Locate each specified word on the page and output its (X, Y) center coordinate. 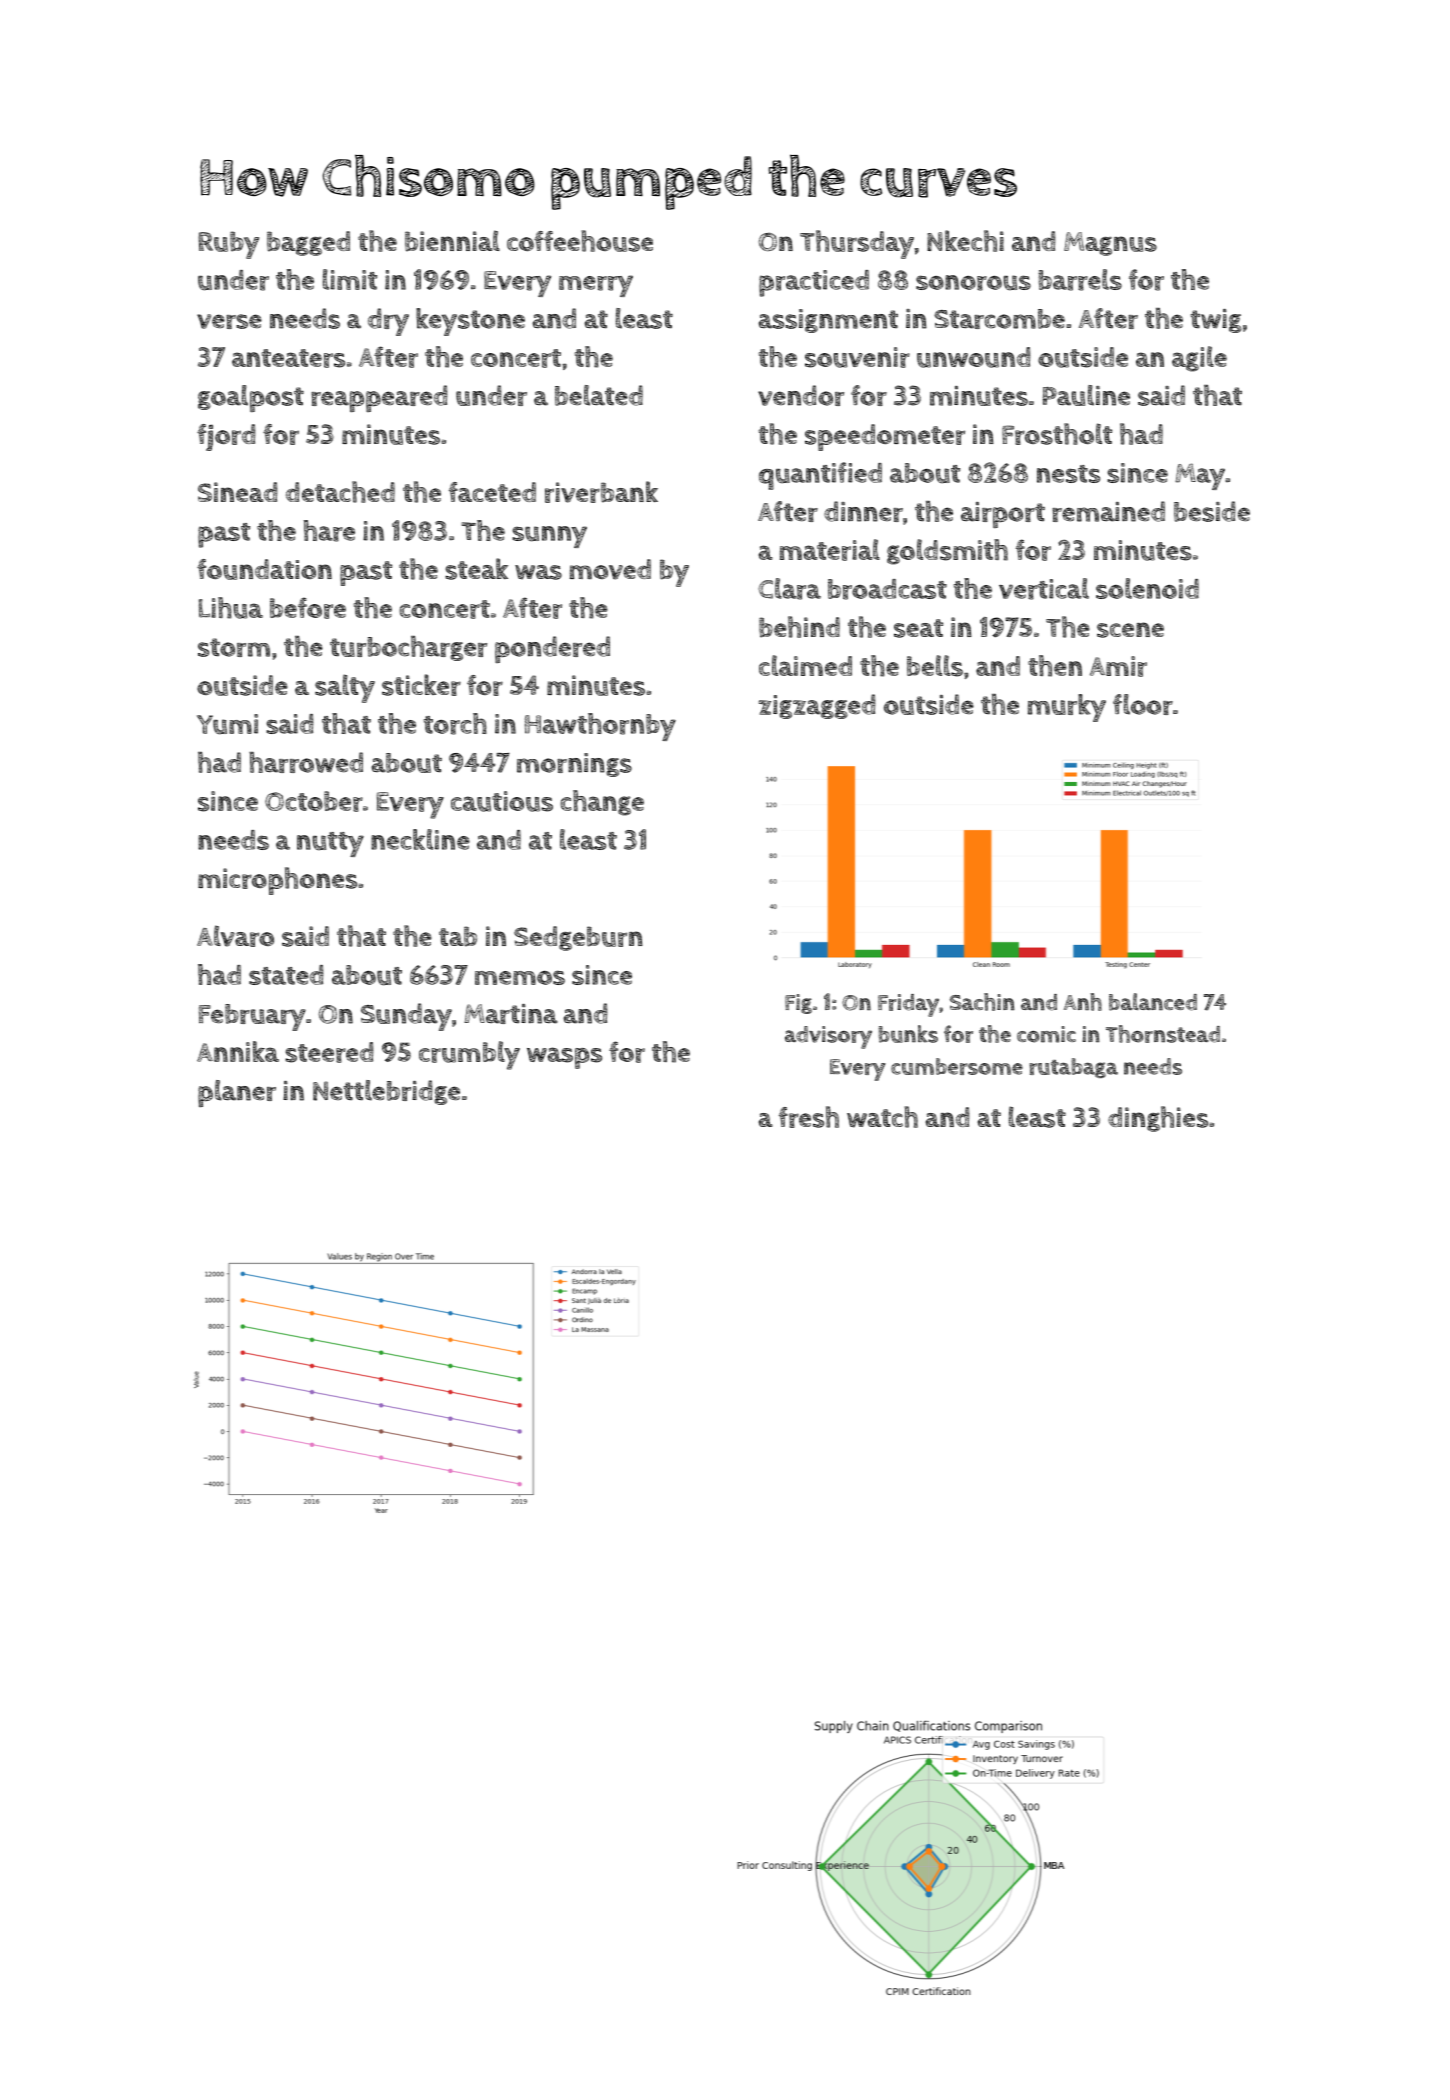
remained (1108, 511)
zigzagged (817, 706)
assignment (828, 321)
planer (237, 1093)
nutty (330, 844)
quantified (820, 476)
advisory (828, 1037)
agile (1199, 359)
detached (340, 492)
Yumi (227, 724)
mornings (574, 765)
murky (1067, 708)
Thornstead (1163, 1034)
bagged (308, 243)
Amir (1118, 666)
